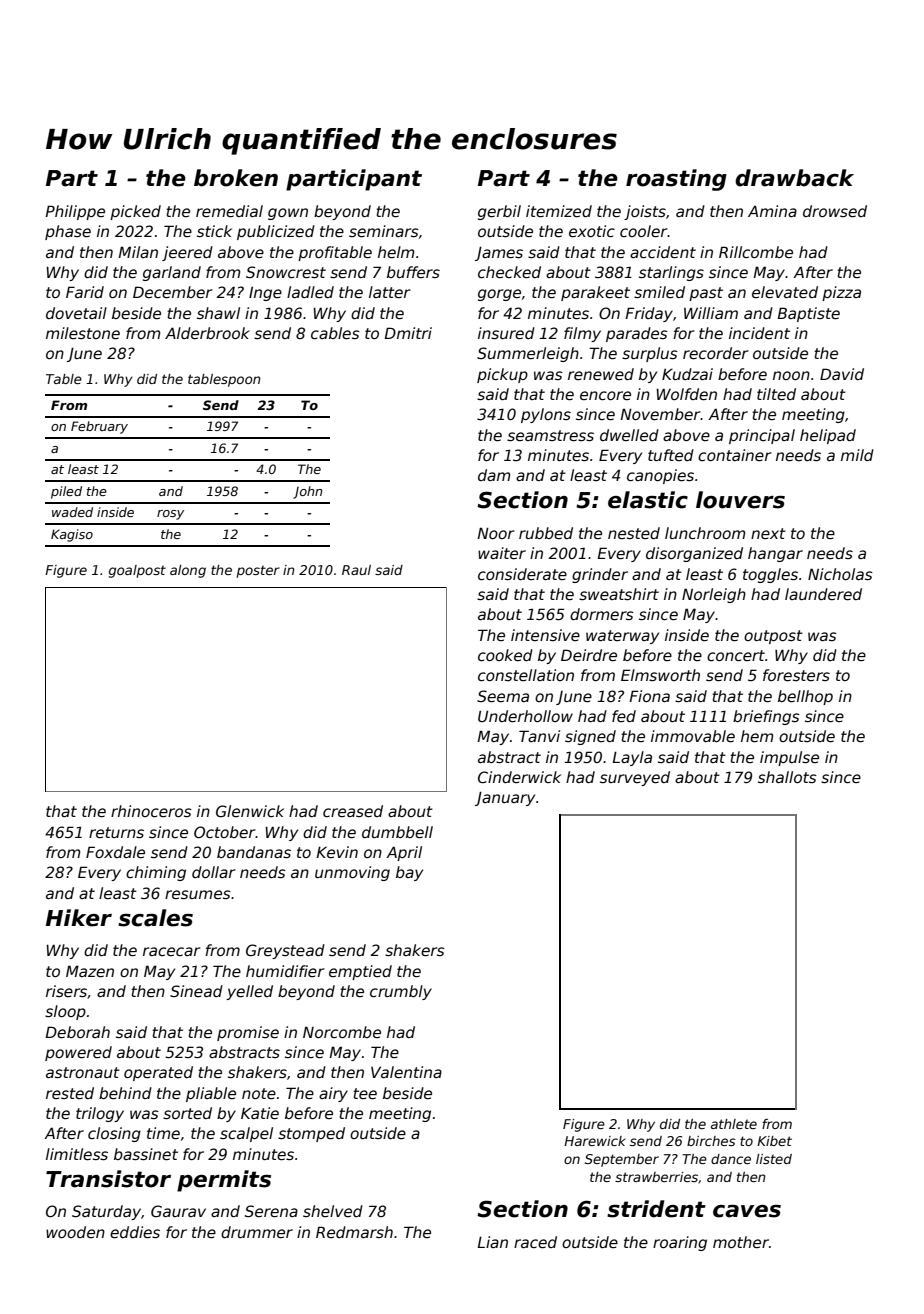 This screenshot has width=924, height=1314. I want to click on phase, so click(68, 232).
